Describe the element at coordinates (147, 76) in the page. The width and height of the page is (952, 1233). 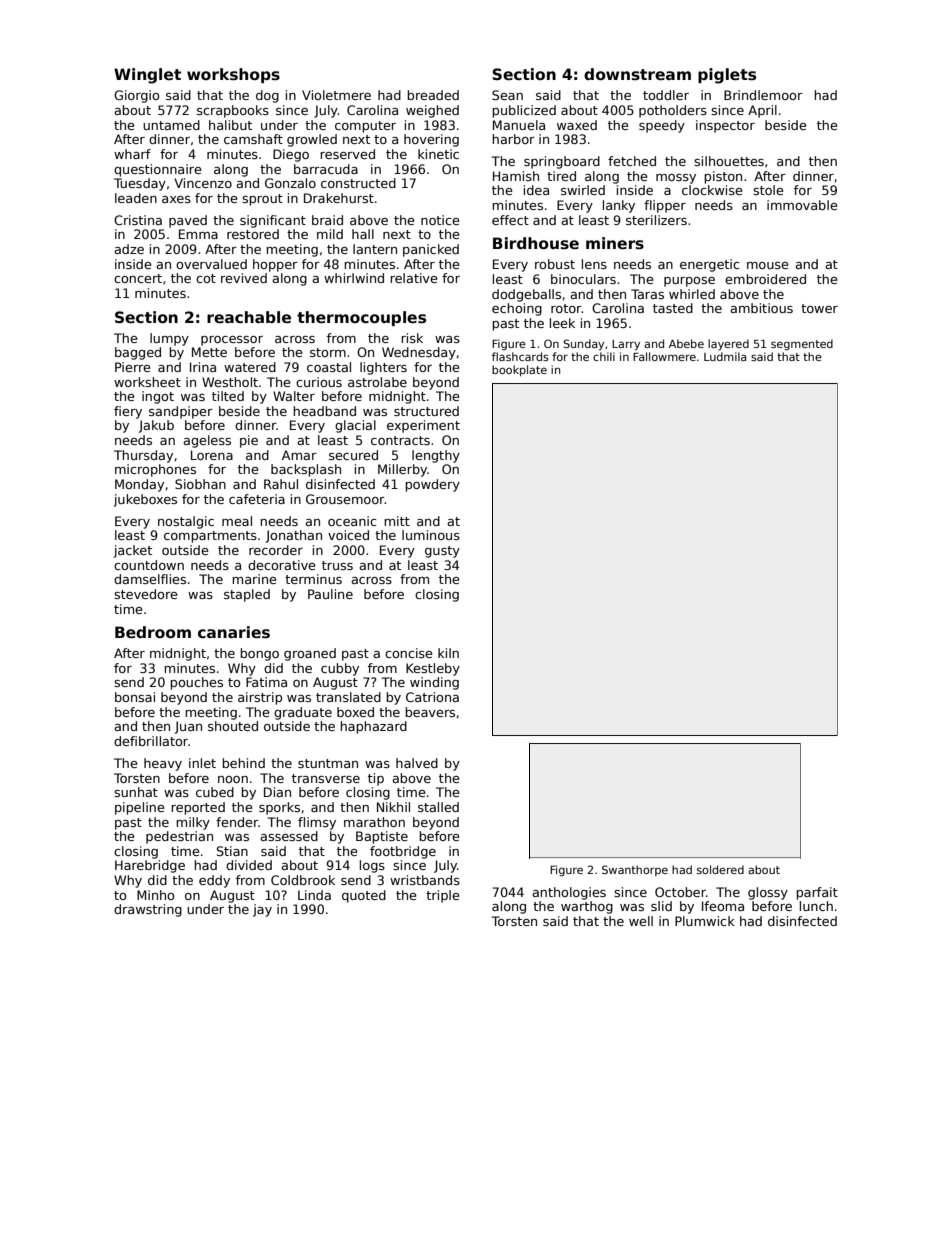
I see `Winglet` at that location.
